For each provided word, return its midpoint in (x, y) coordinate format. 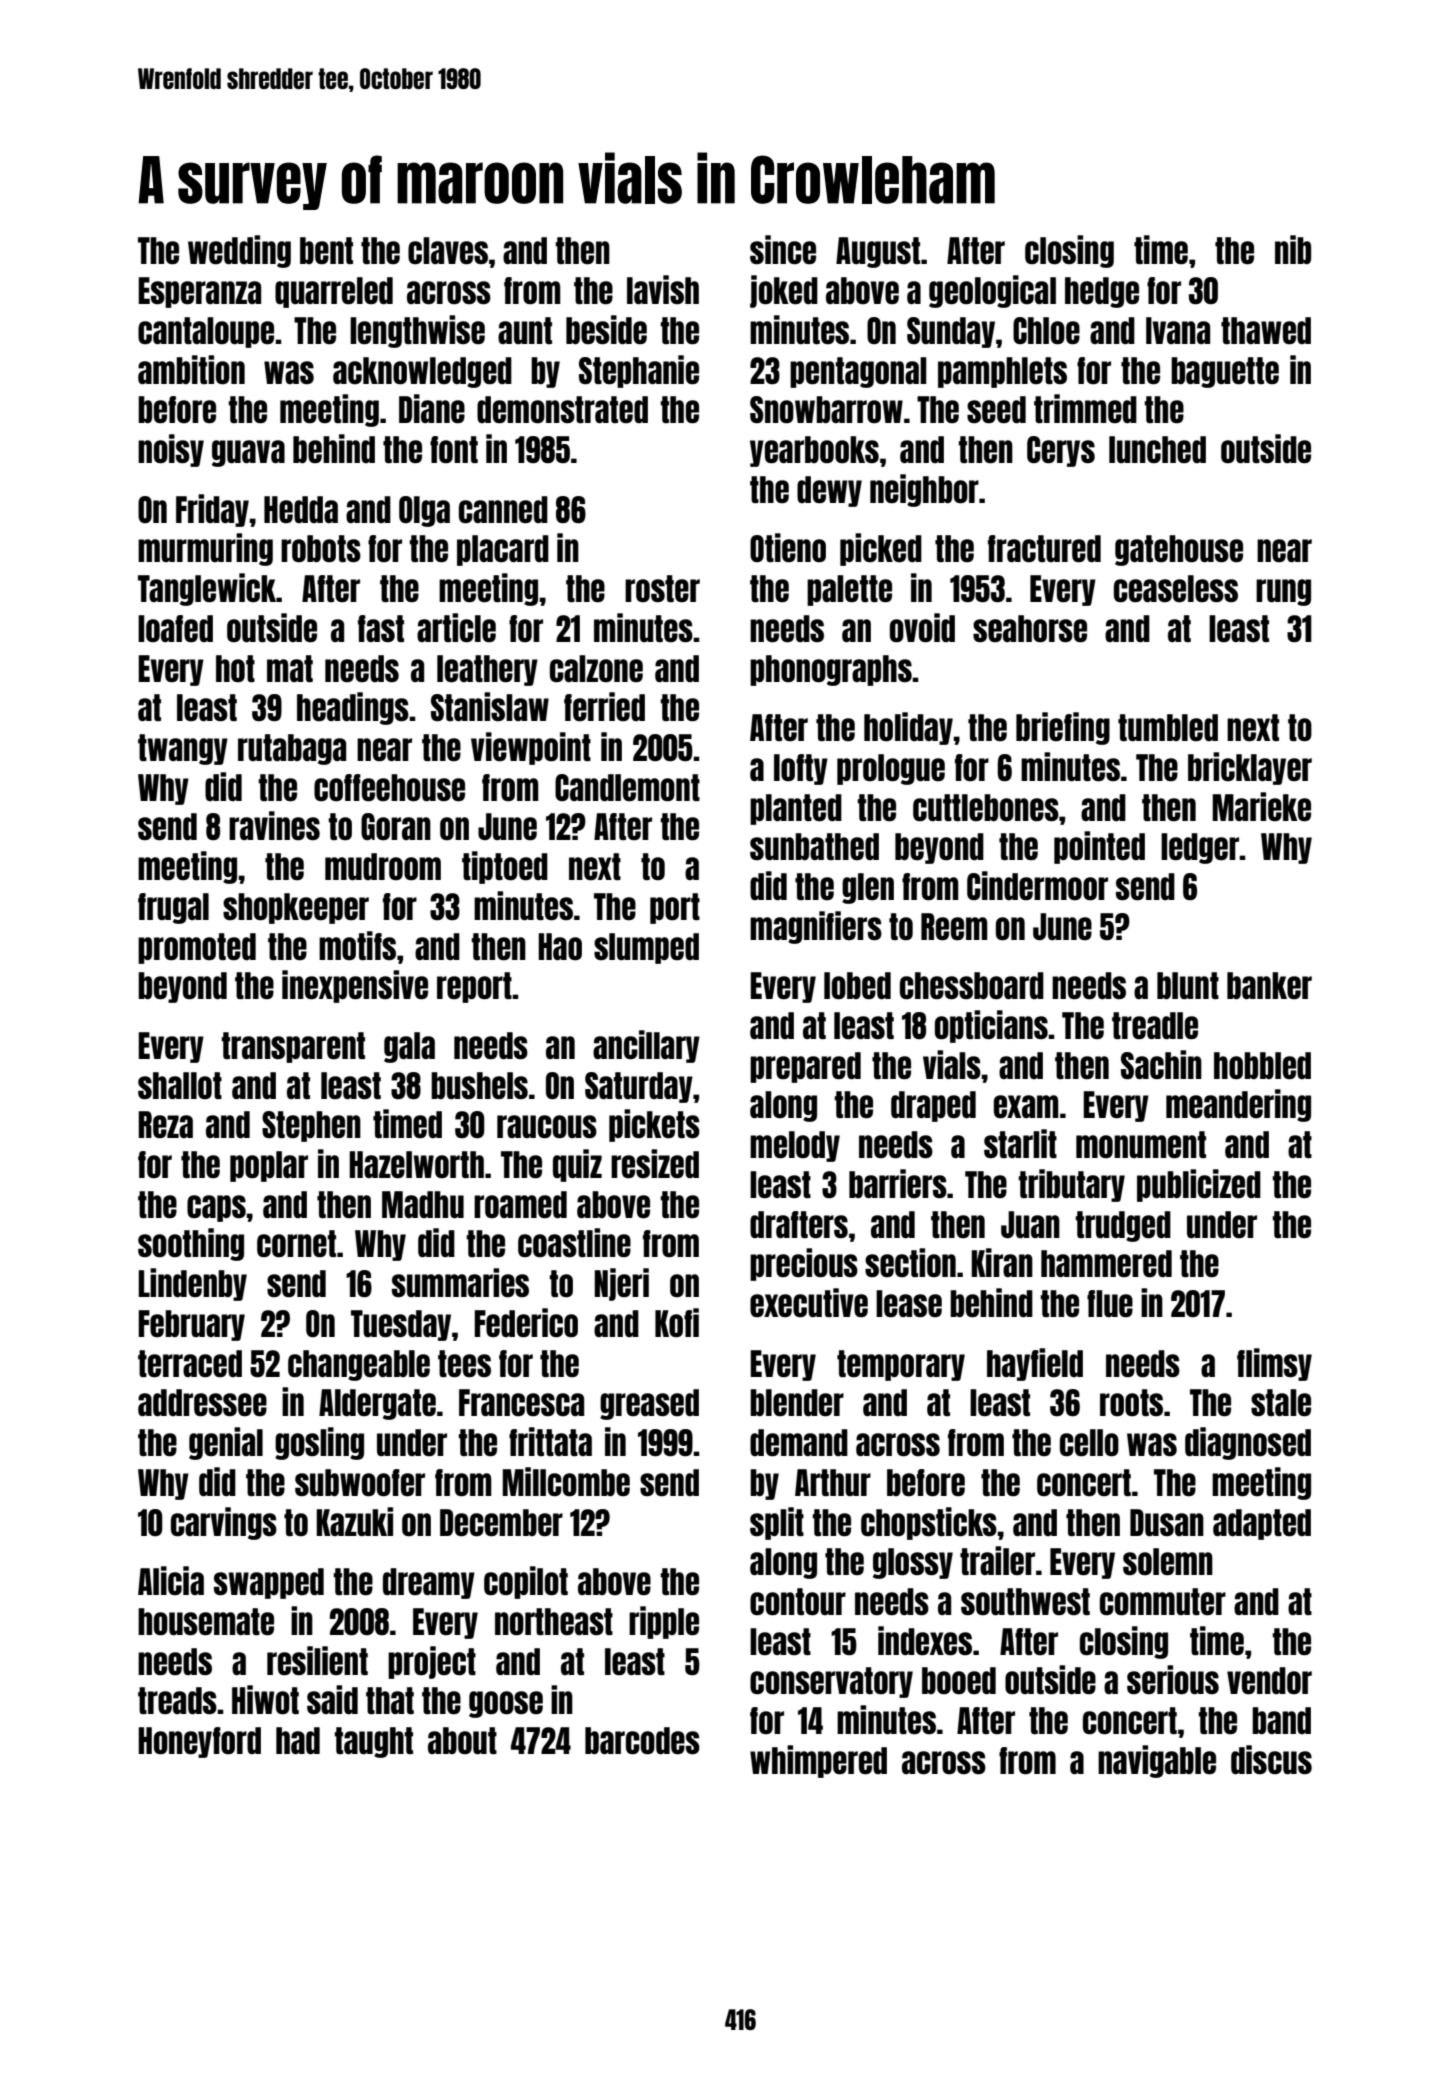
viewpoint (531, 748)
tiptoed (505, 867)
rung (1283, 592)
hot (235, 668)
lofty (801, 769)
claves (448, 251)
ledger (1200, 848)
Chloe (1046, 331)
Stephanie (639, 371)
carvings (224, 1523)
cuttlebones (986, 808)
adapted (1262, 1524)
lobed (857, 986)
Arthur (833, 1482)
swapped (269, 1583)
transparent (293, 1047)
